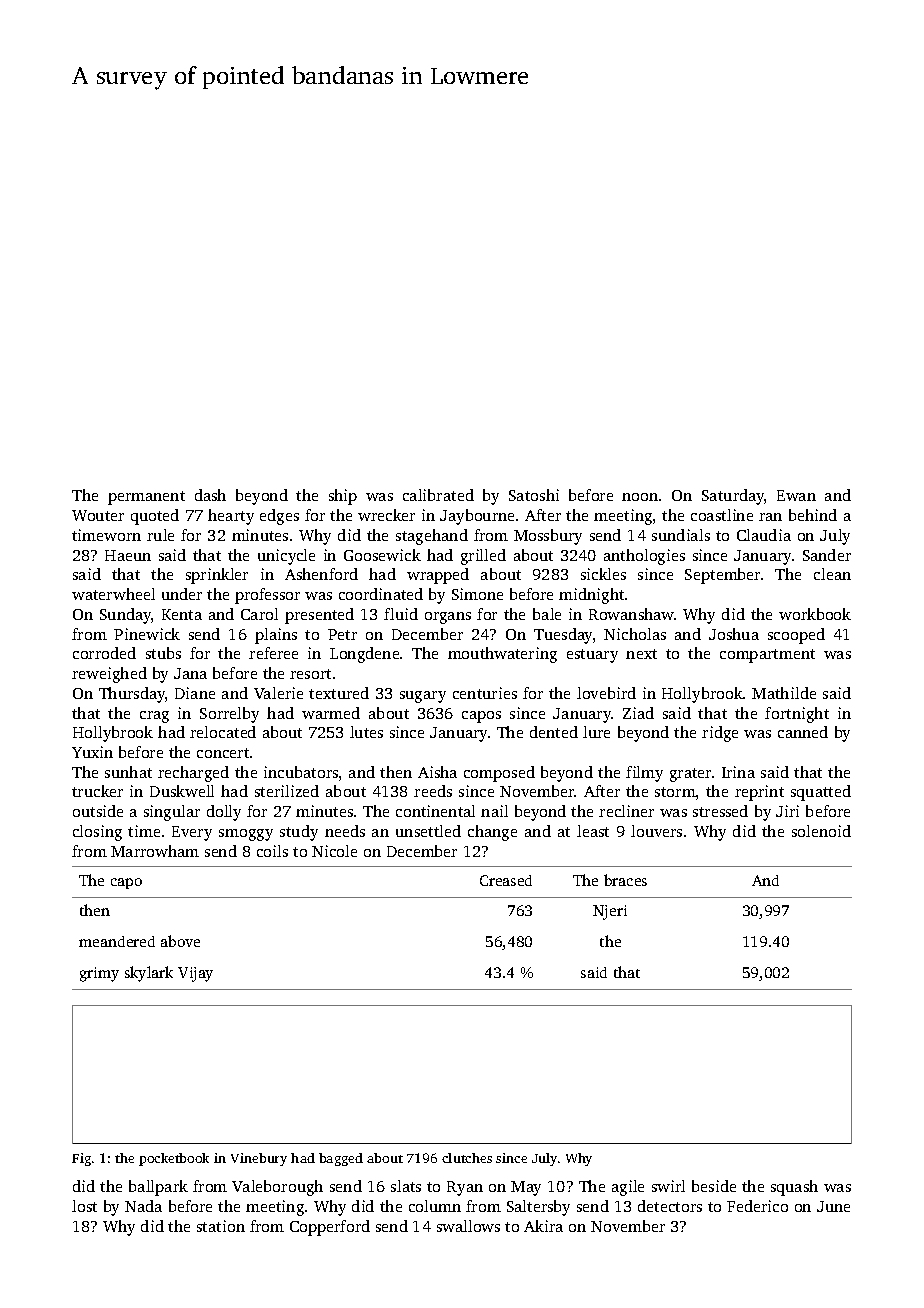 This screenshot has width=924, height=1308. I want to click on grater, so click(690, 775).
